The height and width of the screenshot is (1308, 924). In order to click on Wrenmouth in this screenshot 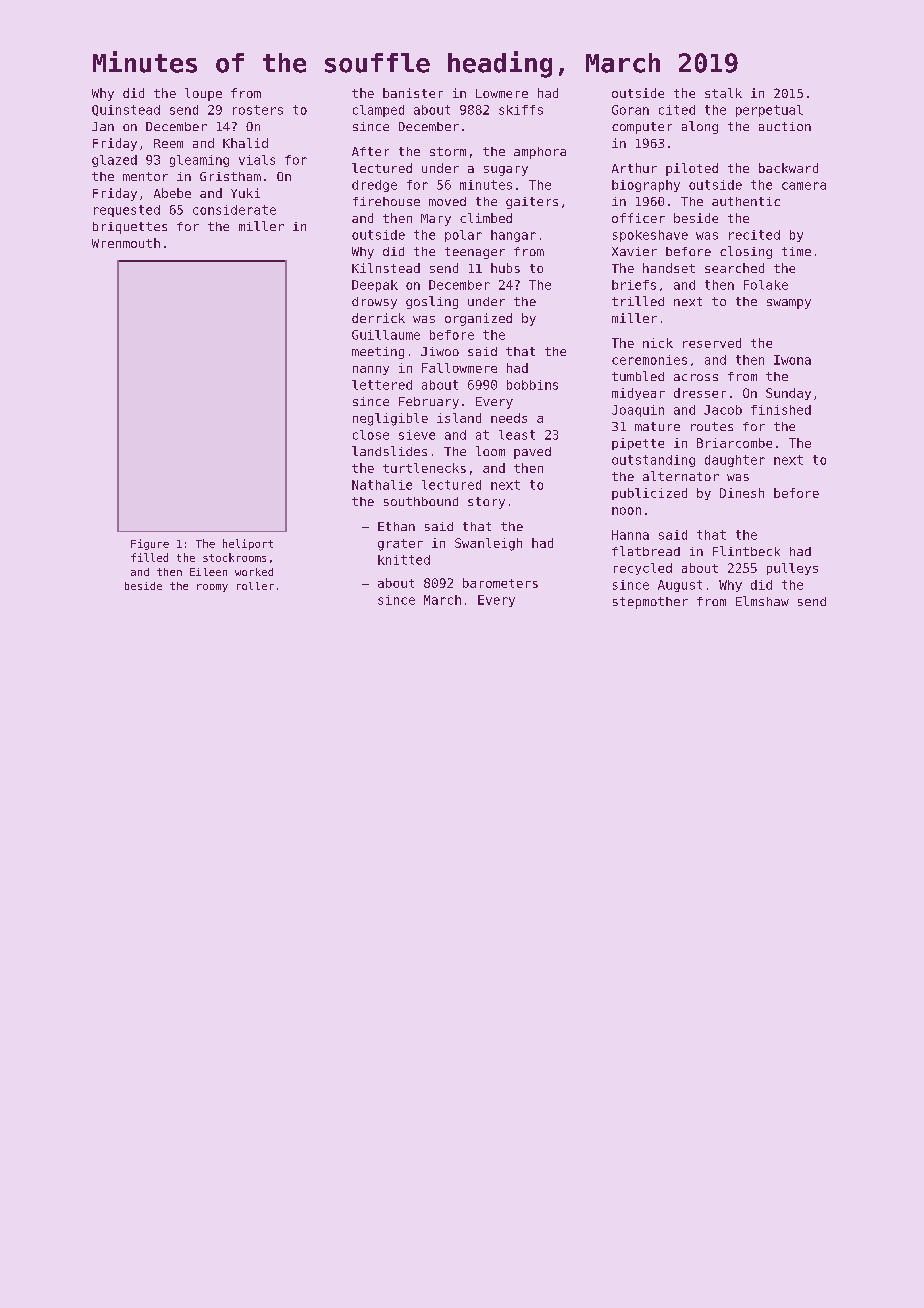, I will do `click(126, 243)`.
